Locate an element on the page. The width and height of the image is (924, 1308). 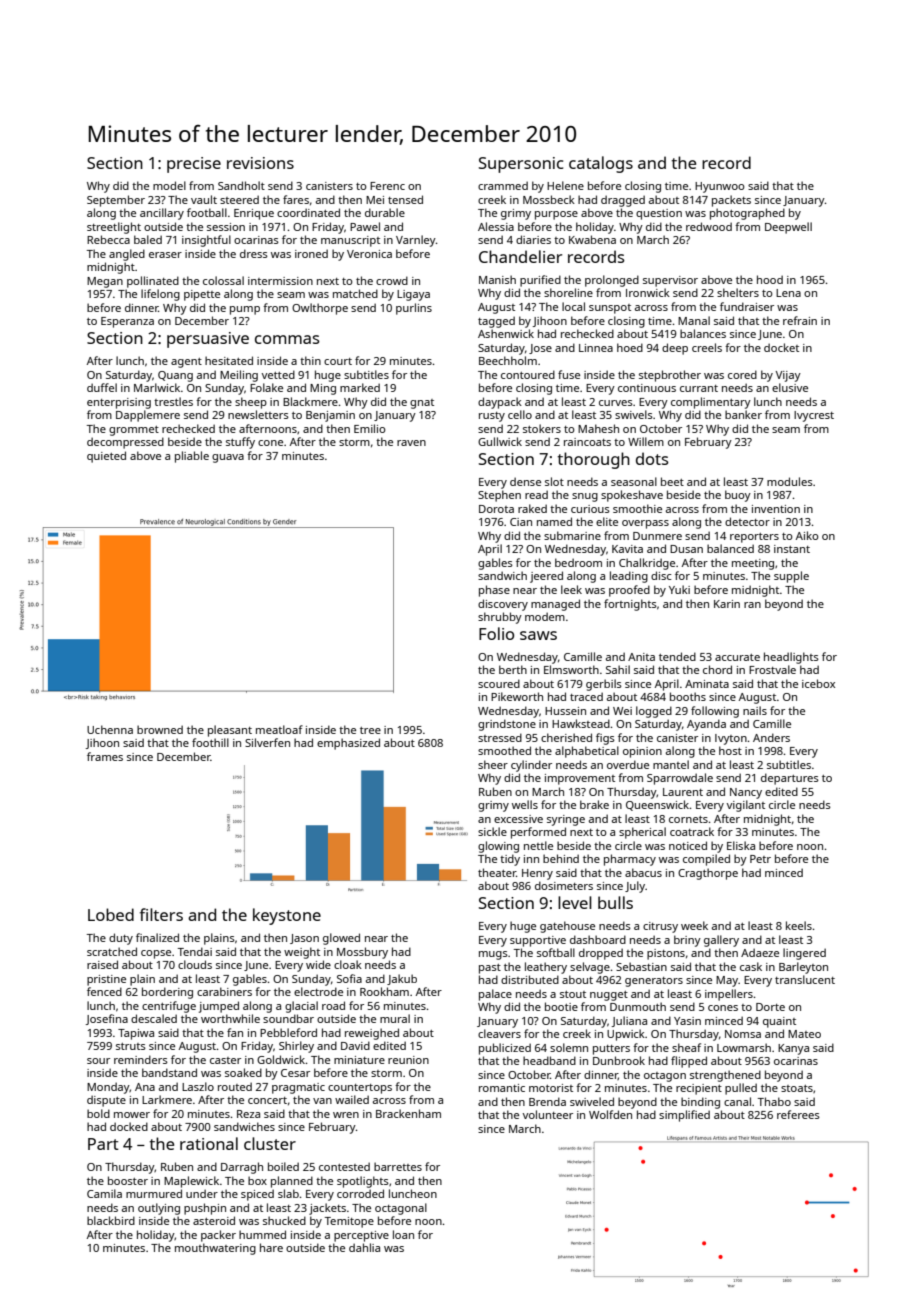
Ferenc is located at coordinates (387, 186).
